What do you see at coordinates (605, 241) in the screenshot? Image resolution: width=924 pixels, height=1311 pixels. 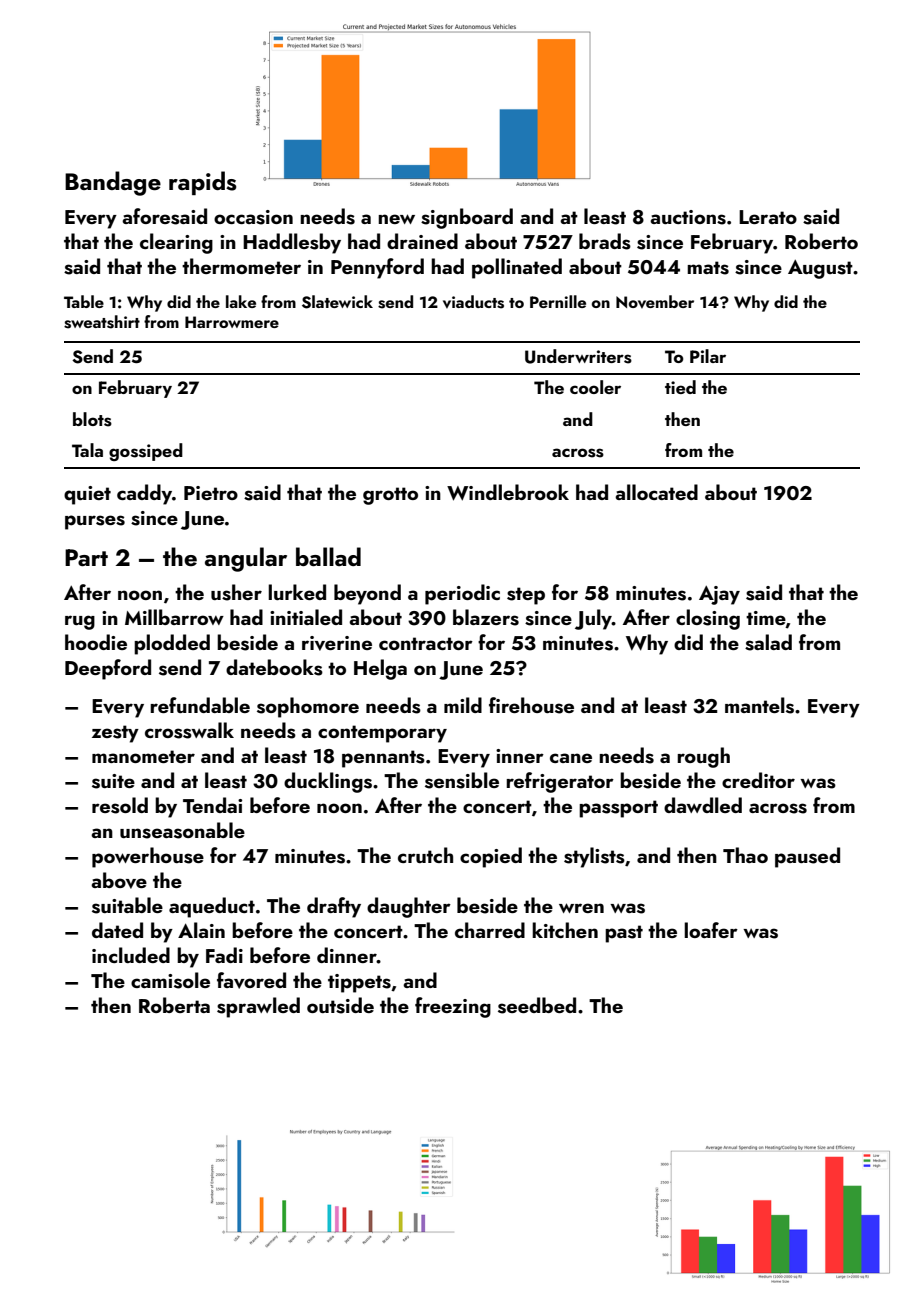 I see `brads` at bounding box center [605, 241].
